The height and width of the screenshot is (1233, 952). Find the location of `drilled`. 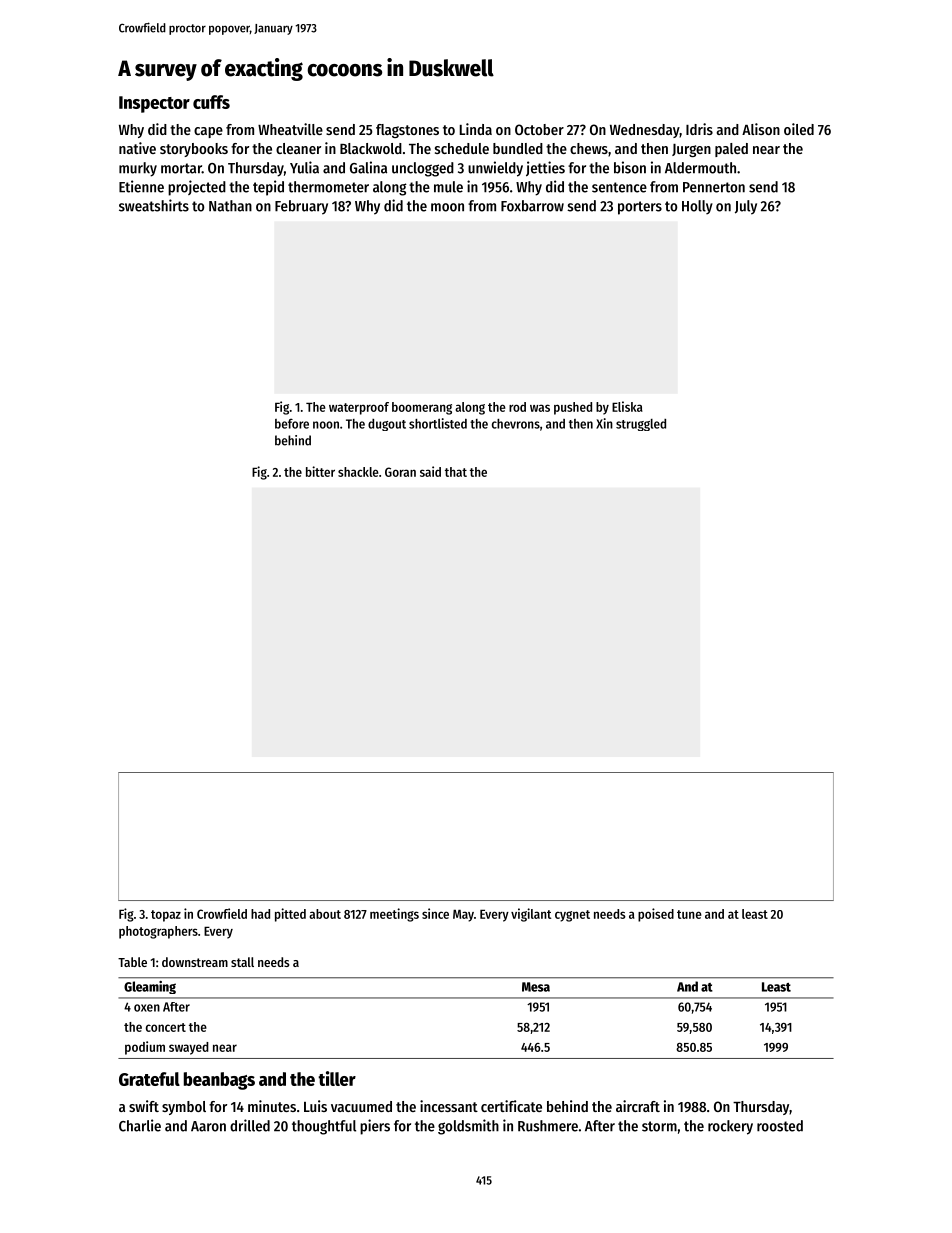

drilled is located at coordinates (250, 1125).
